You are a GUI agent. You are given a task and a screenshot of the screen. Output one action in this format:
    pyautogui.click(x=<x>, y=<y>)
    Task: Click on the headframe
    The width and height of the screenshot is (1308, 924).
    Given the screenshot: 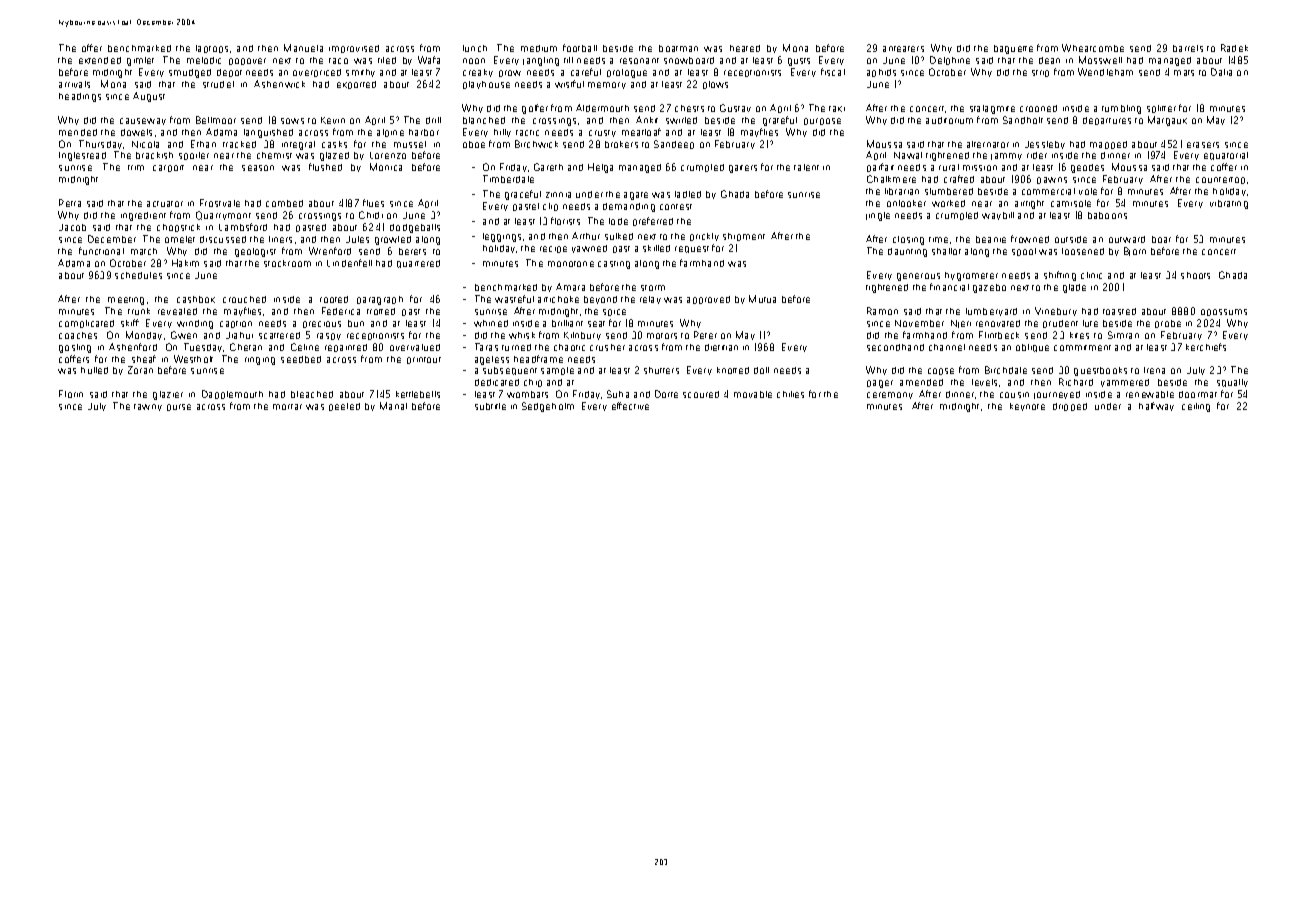 What is the action you would take?
    pyautogui.click(x=538, y=359)
